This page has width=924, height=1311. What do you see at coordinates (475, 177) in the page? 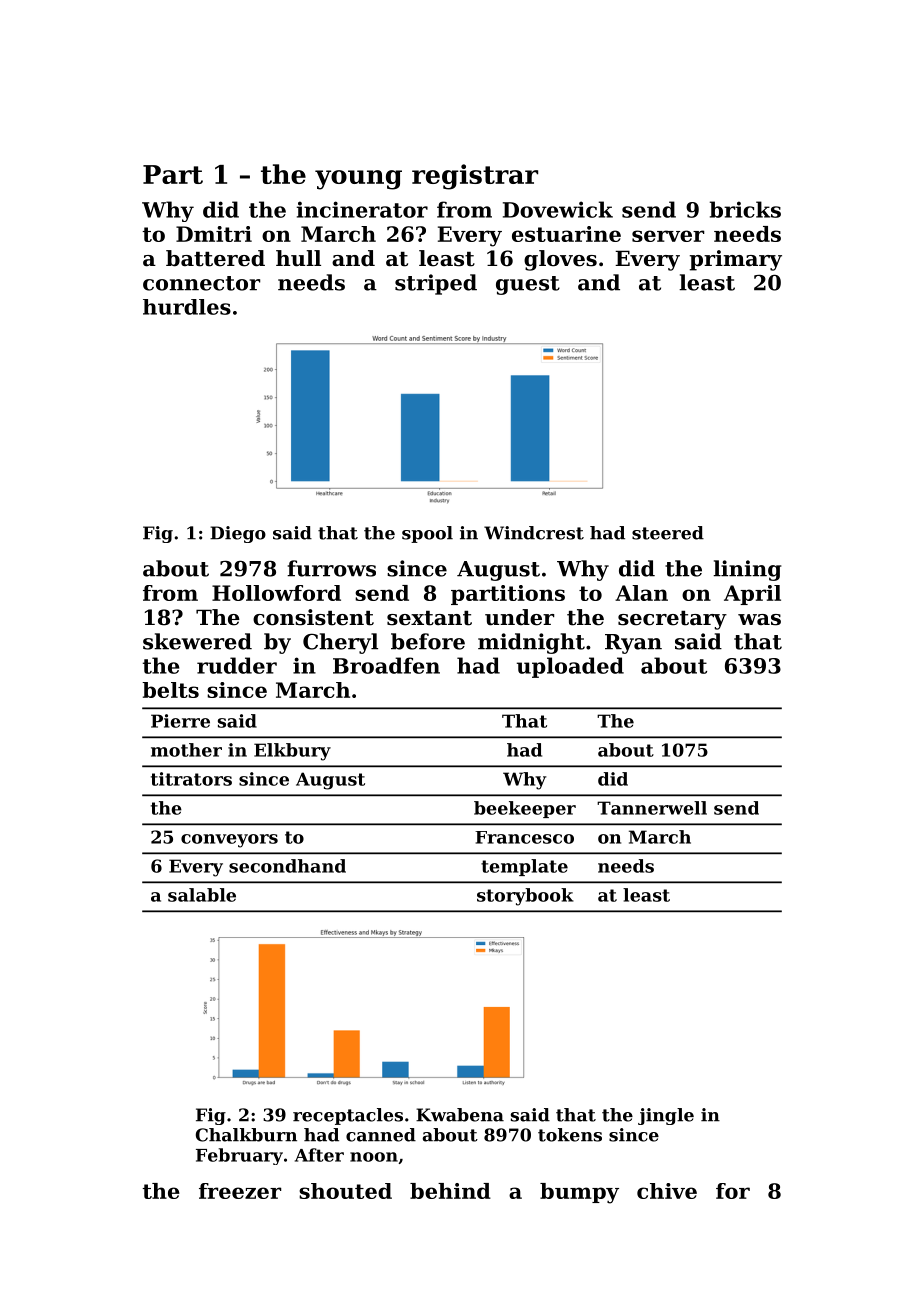
I see `registrar` at bounding box center [475, 177].
